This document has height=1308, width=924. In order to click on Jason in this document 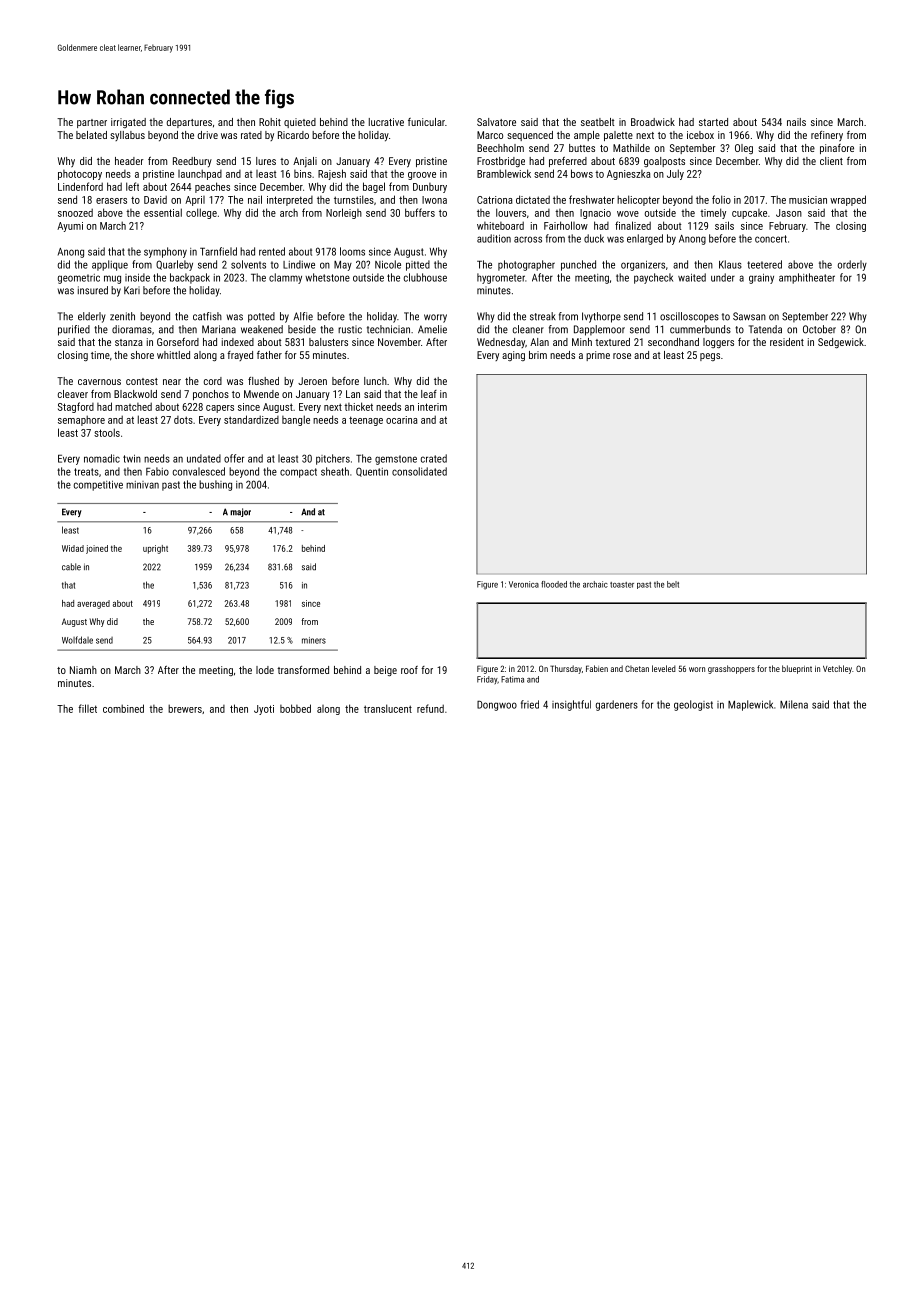, I will do `click(789, 213)`.
